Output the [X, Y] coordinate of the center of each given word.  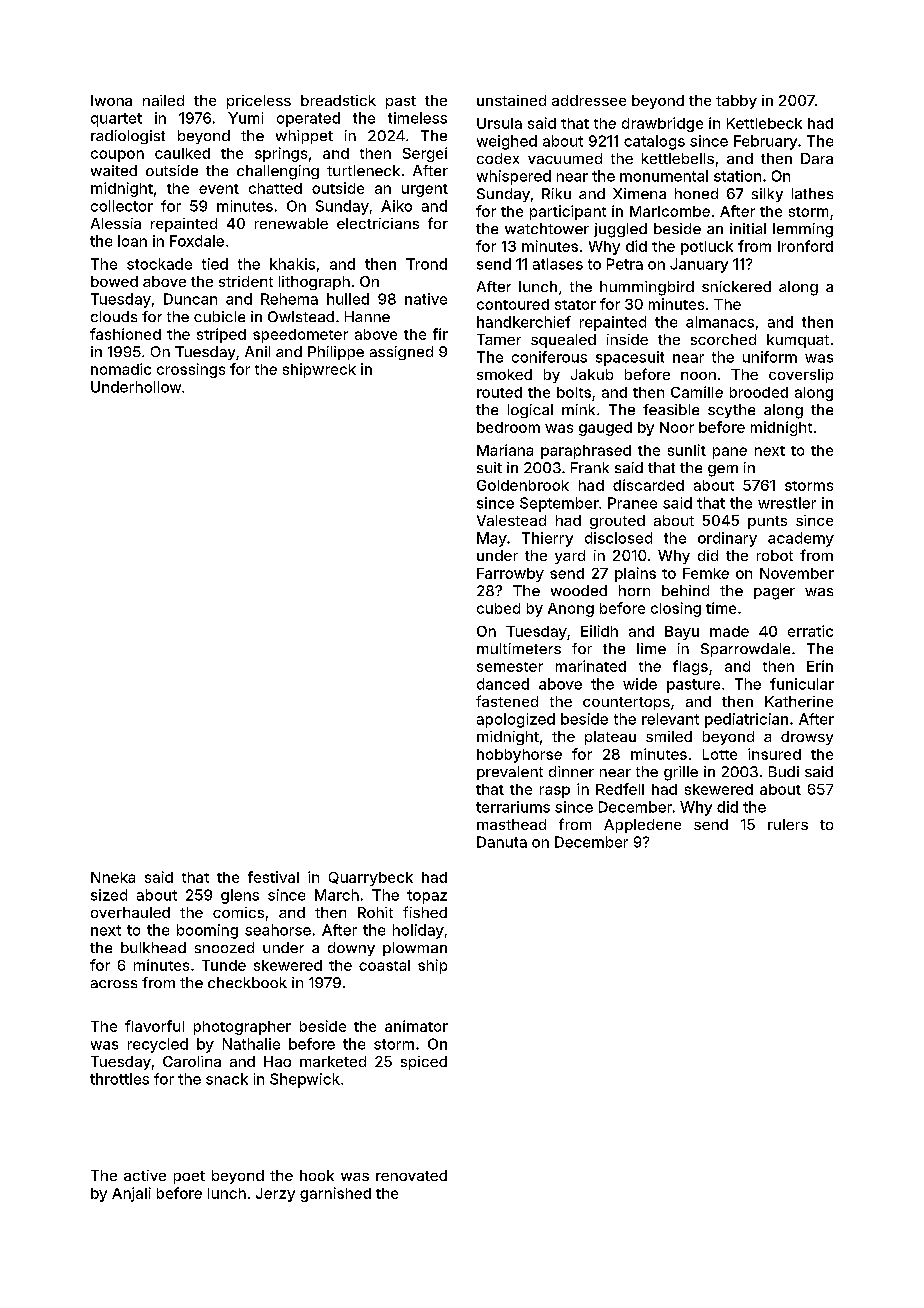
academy [801, 539]
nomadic [121, 369]
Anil [257, 351]
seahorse [278, 930]
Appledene [642, 826]
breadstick [338, 100]
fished [425, 912]
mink [578, 409]
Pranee [632, 503]
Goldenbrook [523, 485]
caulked [182, 153]
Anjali [131, 1194]
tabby [736, 102]
